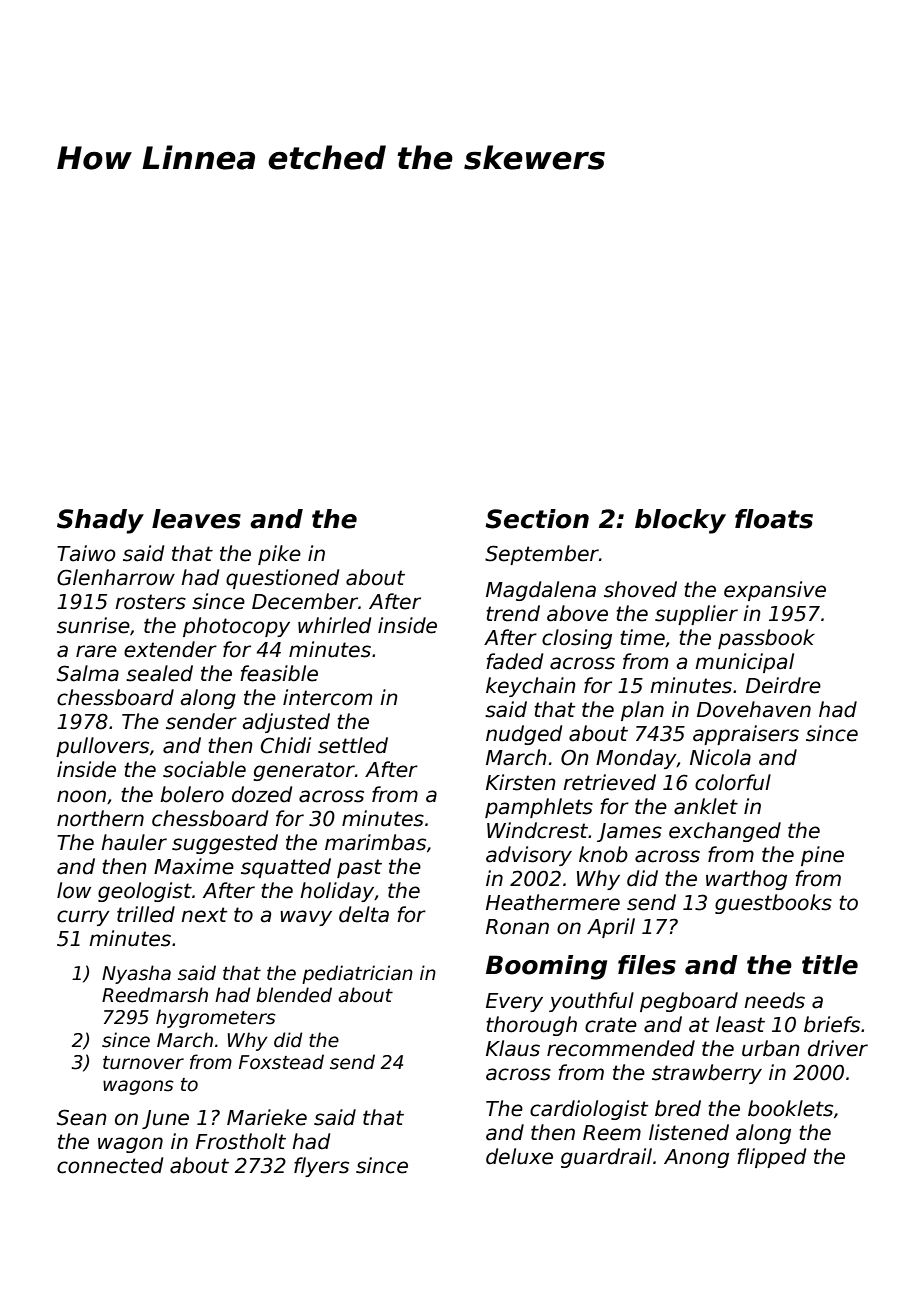 The width and height of the image is (924, 1311). What do you see at coordinates (86, 553) in the image?
I see `Taiwo` at bounding box center [86, 553].
